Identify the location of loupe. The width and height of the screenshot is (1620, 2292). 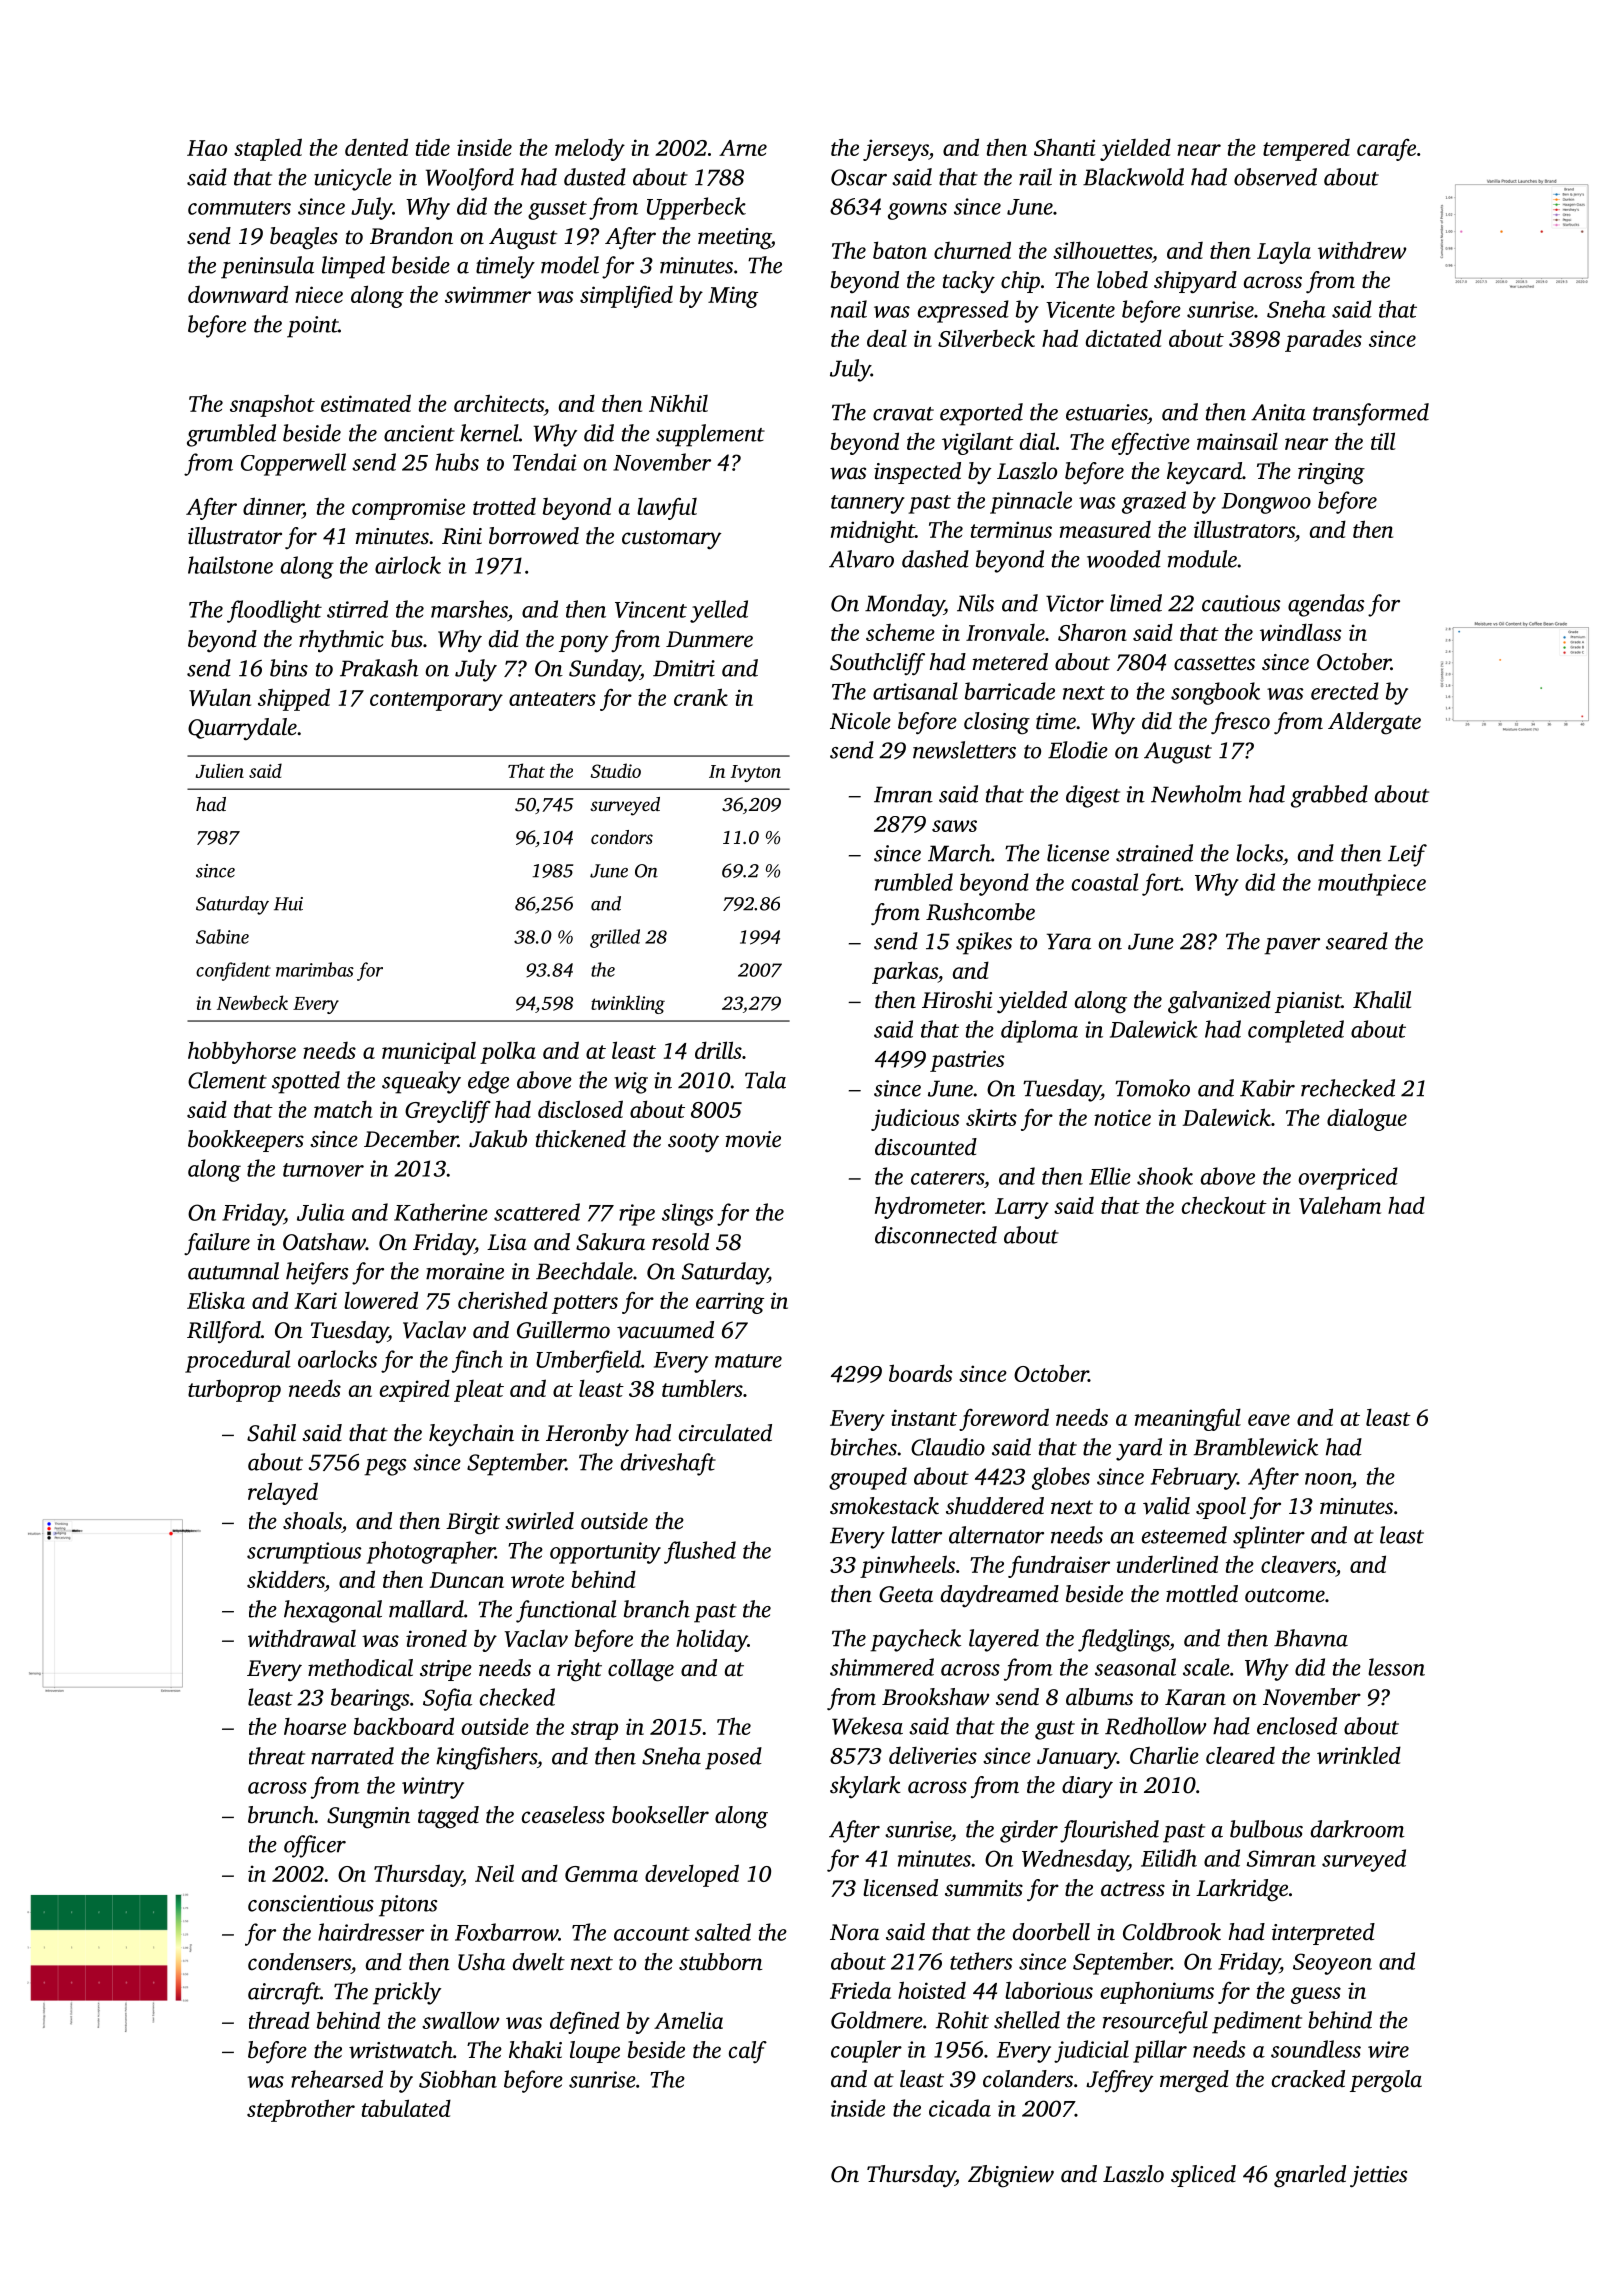
(595, 2052).
